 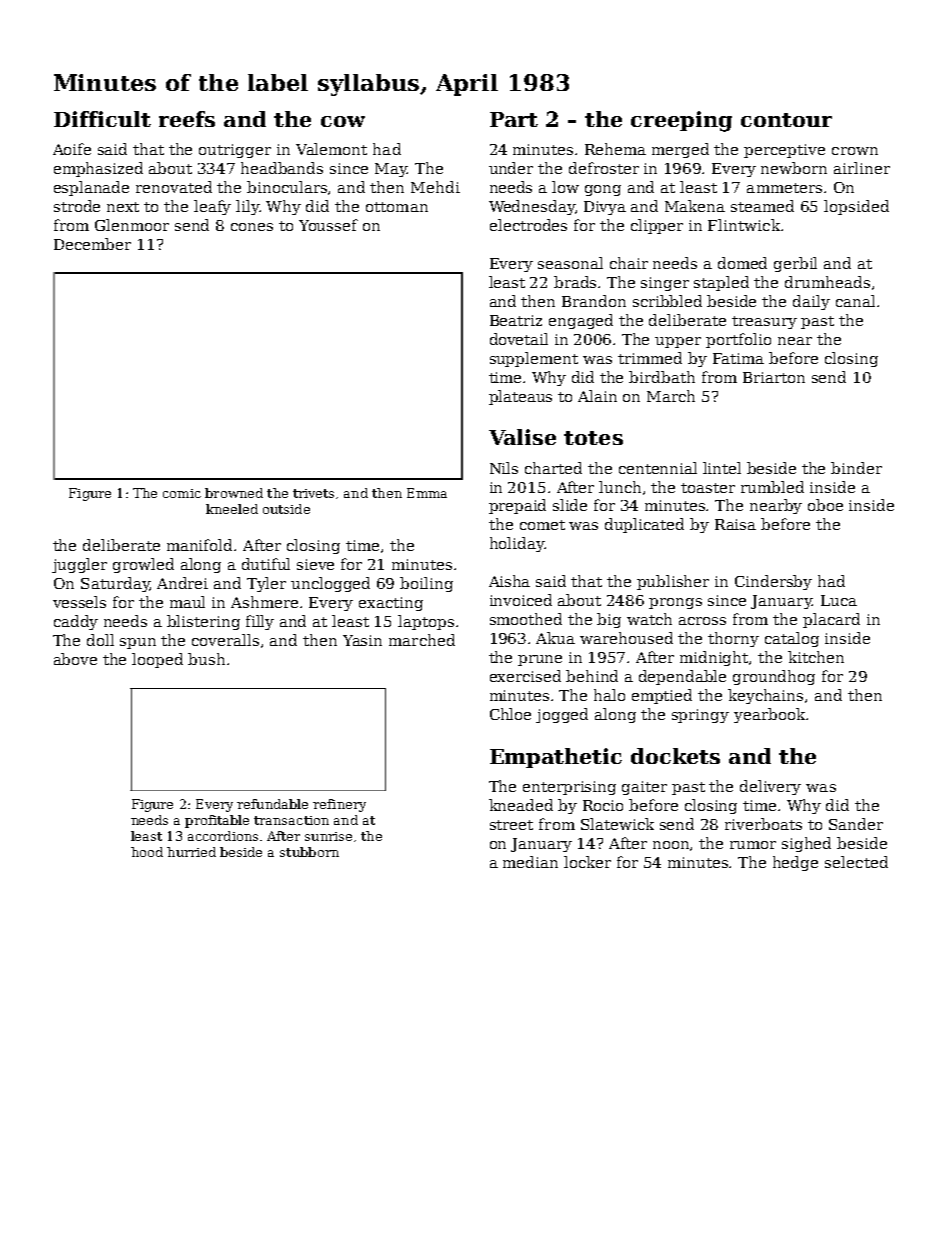 I want to click on hurried, so click(x=191, y=852).
